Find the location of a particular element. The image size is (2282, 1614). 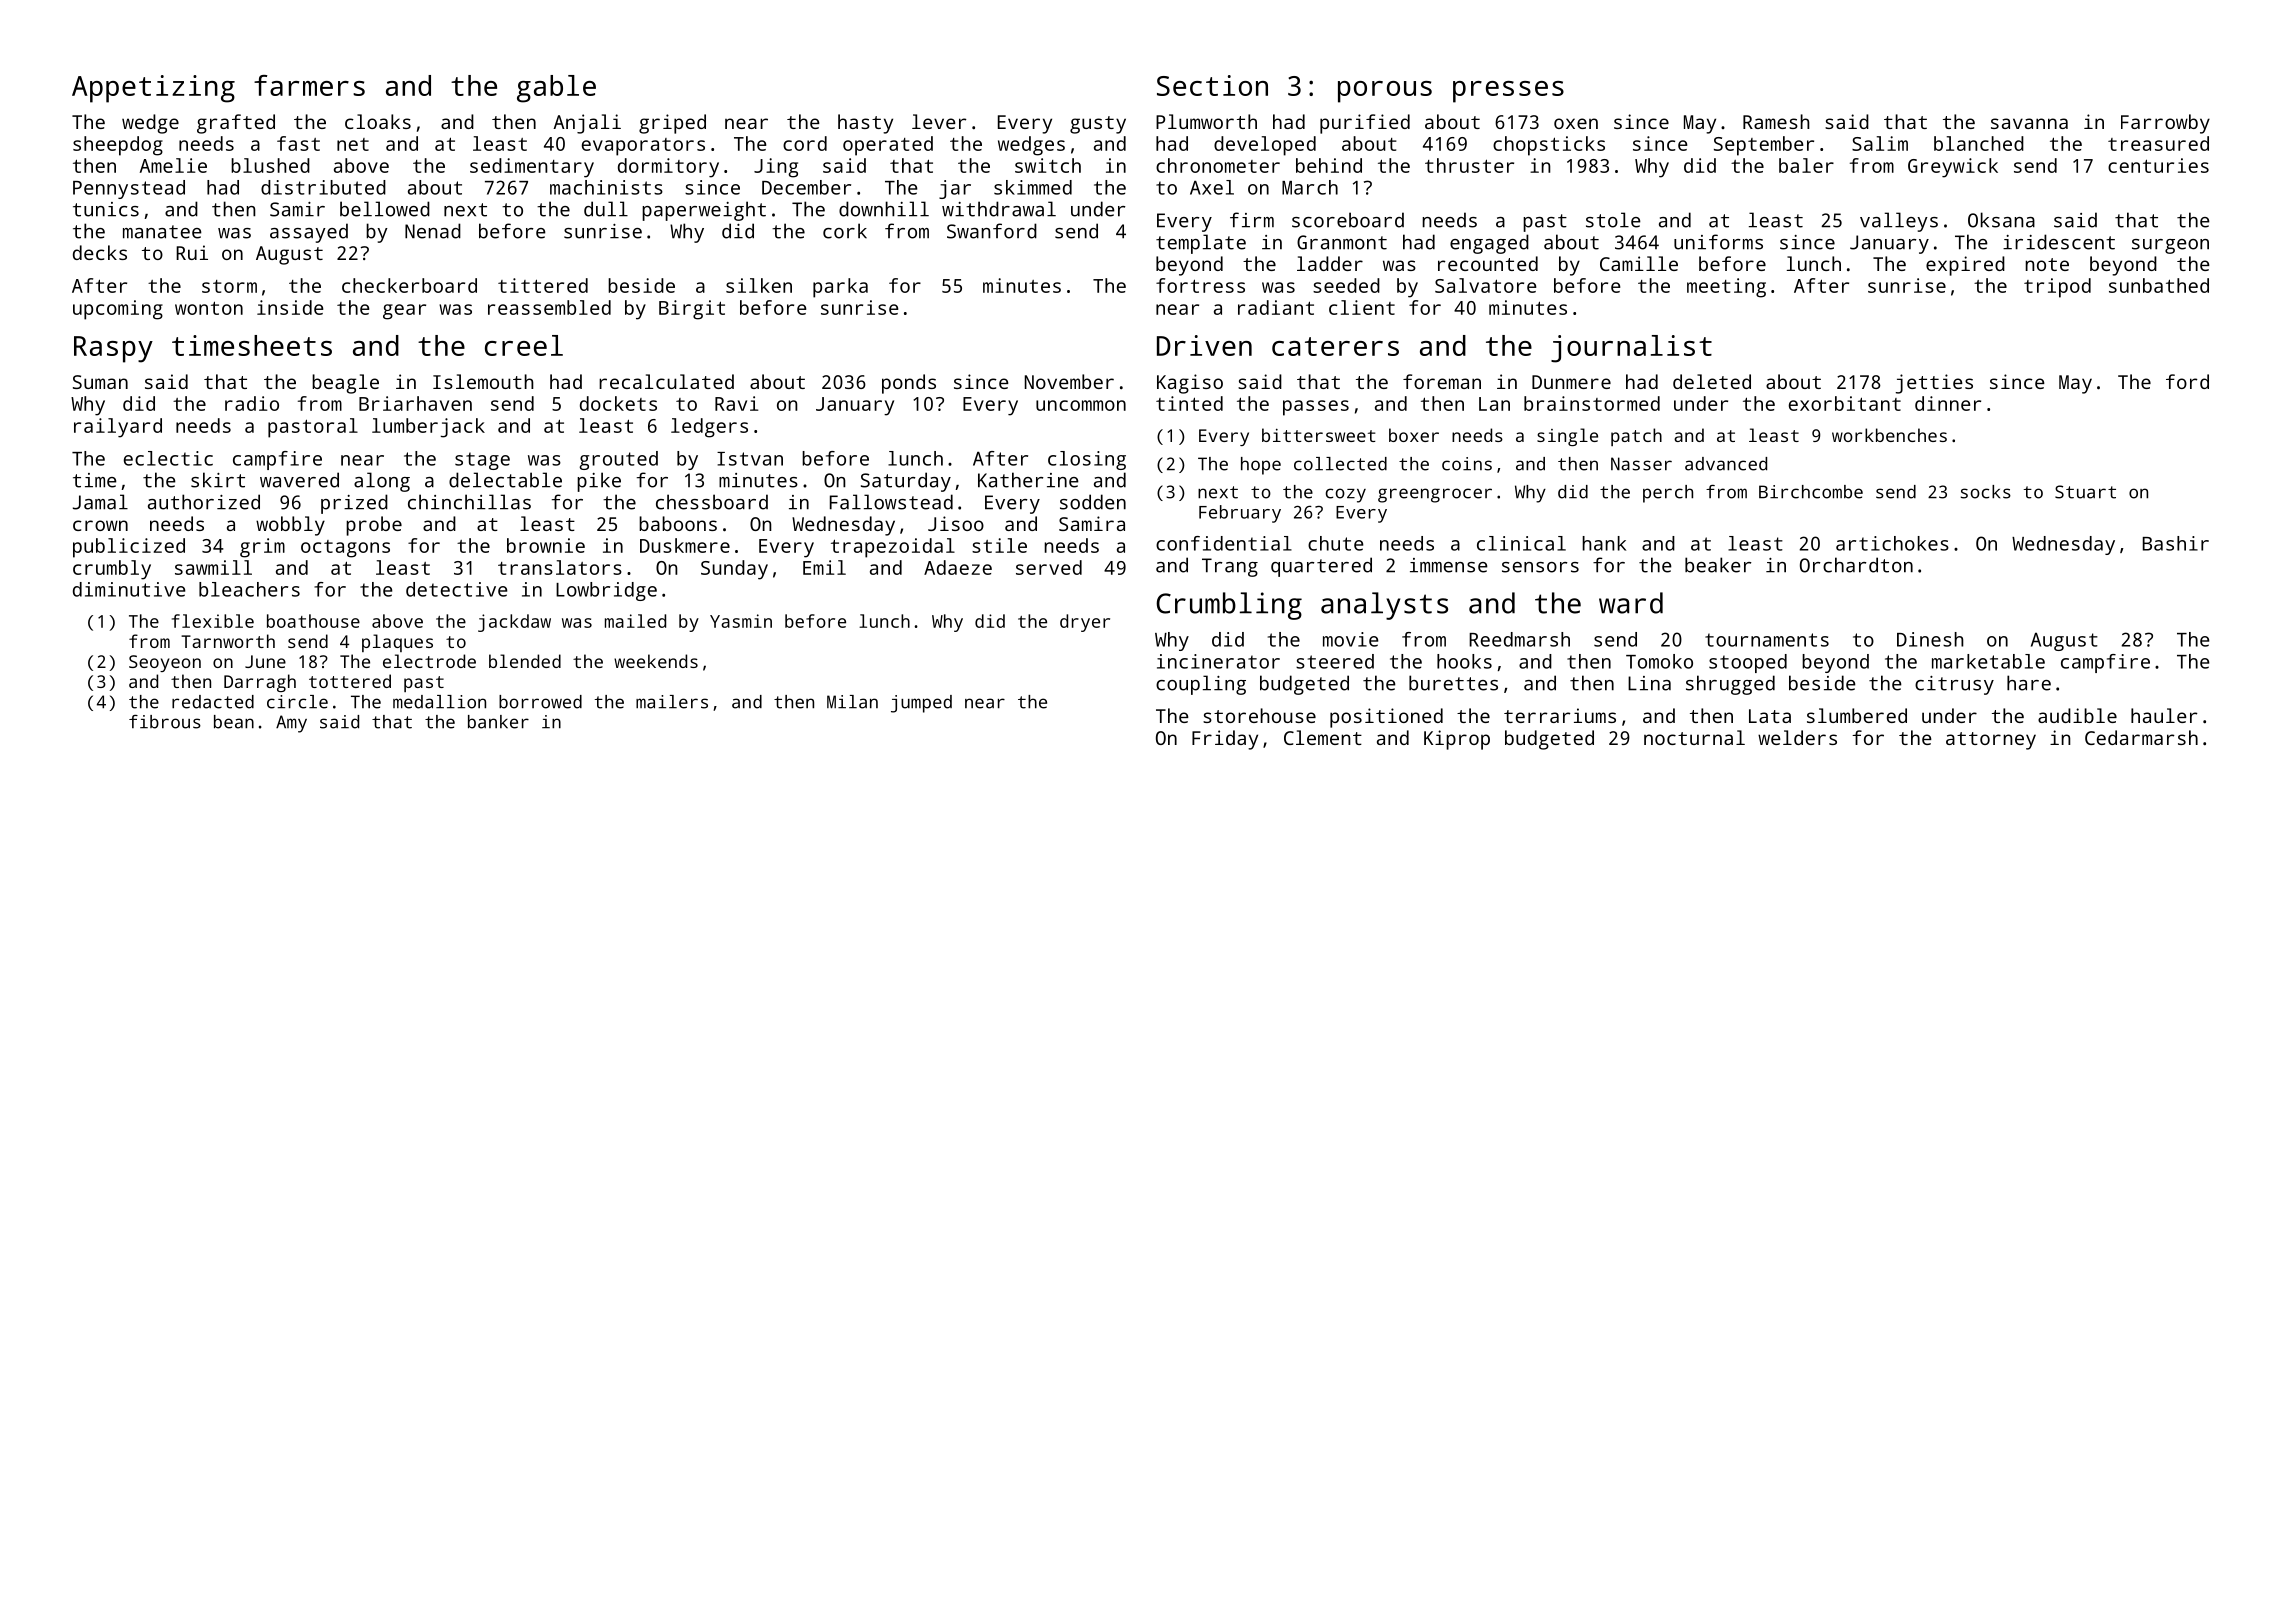

fibrous is located at coordinates (165, 722).
